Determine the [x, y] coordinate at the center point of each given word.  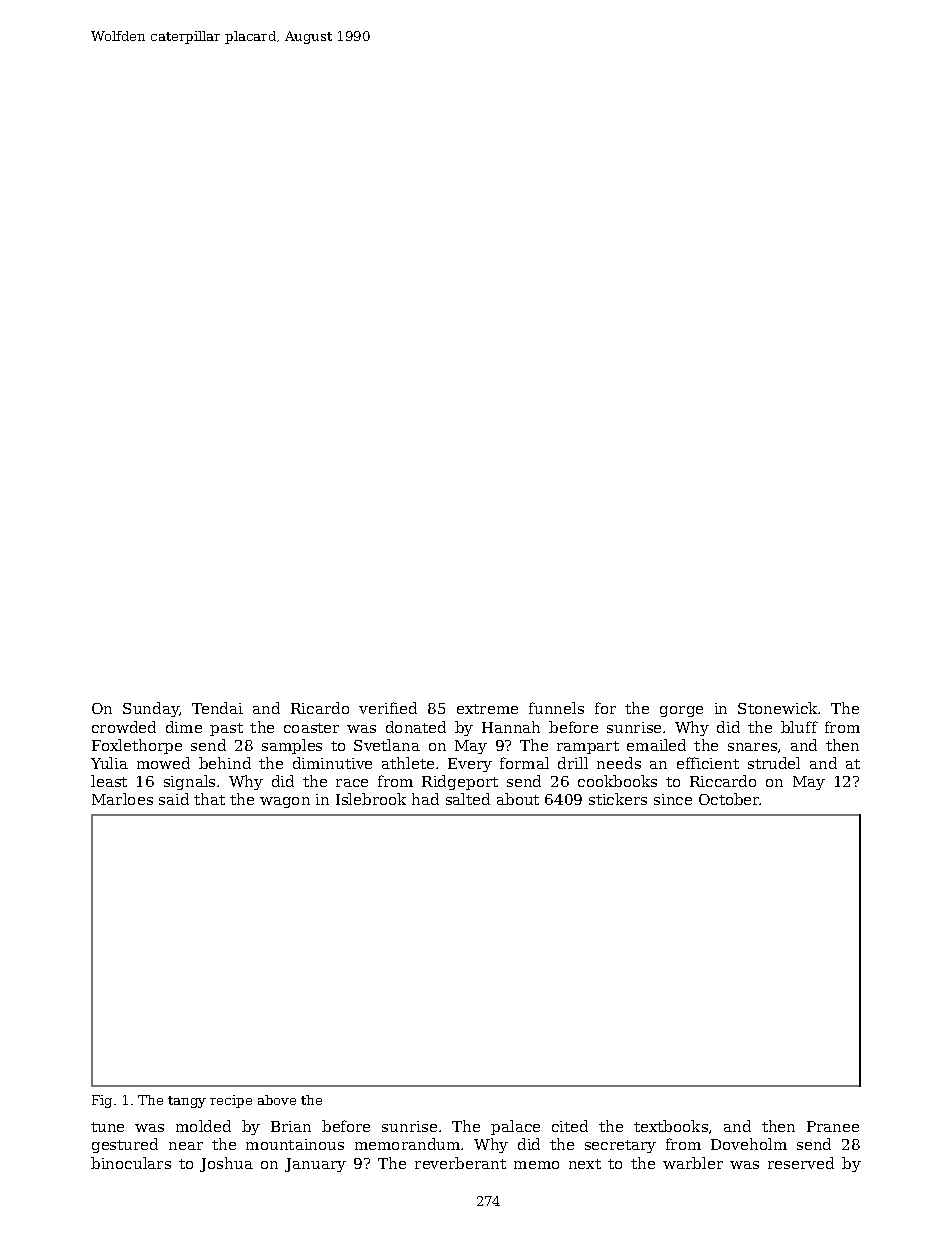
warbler [693, 1163]
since [673, 799]
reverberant [460, 1163]
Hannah [511, 727]
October [729, 799]
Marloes [122, 799]
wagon [285, 802]
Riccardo [723, 781]
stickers [618, 799]
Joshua [226, 1164]
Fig [102, 1101]
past [226, 729]
